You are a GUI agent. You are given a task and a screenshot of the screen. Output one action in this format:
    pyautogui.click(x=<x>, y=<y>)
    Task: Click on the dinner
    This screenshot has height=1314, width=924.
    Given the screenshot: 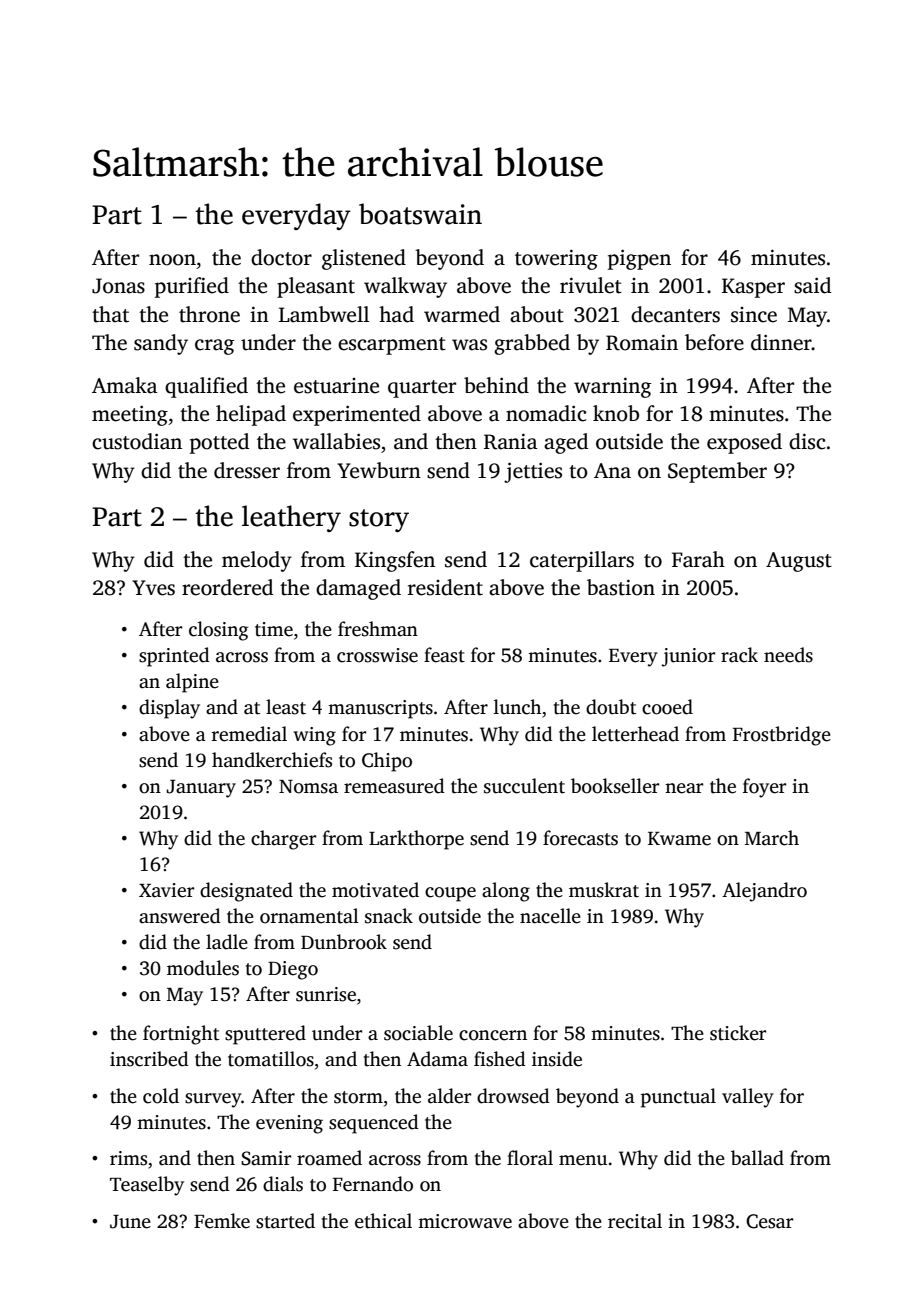 What is the action you would take?
    pyautogui.click(x=781, y=342)
